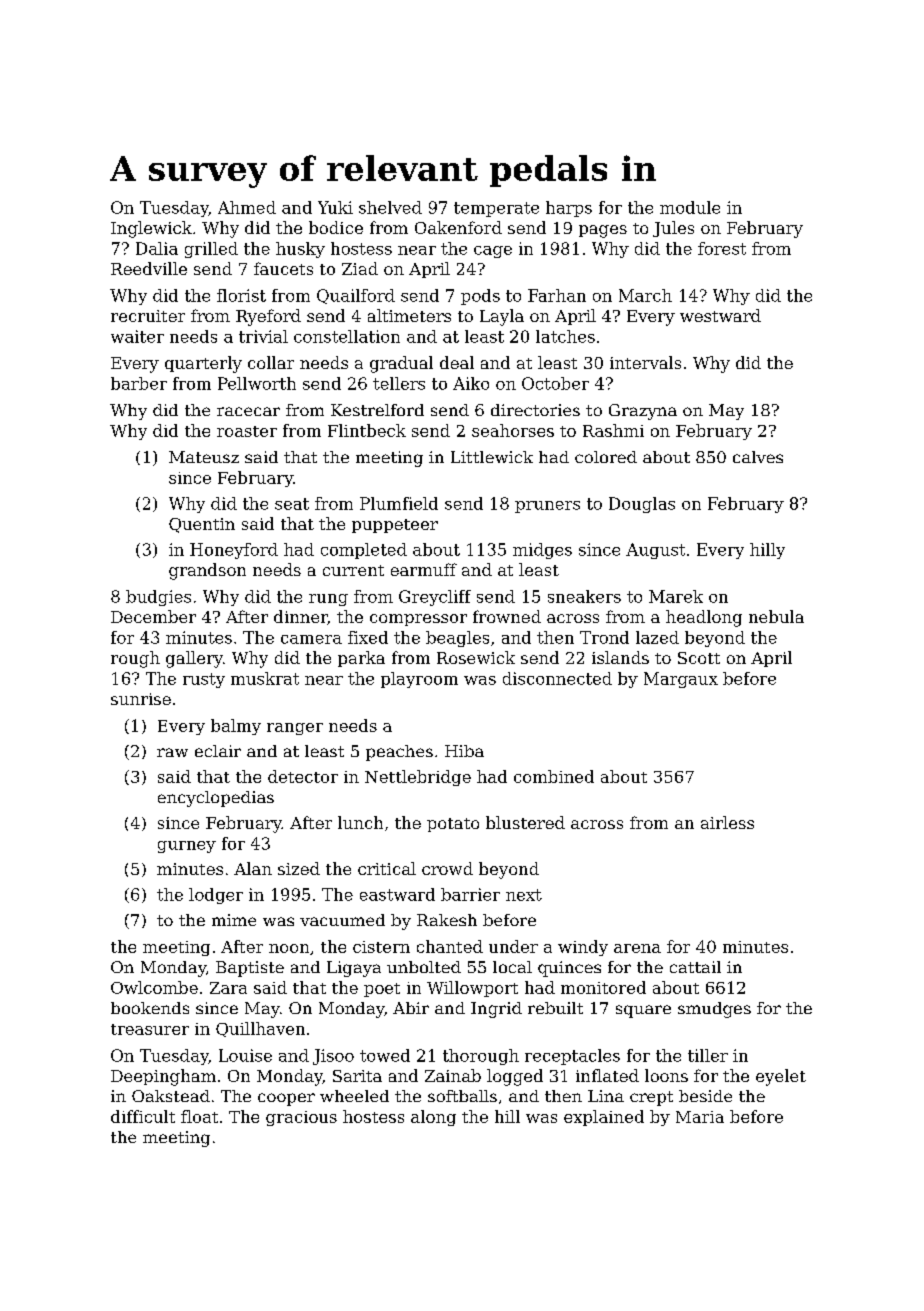  What do you see at coordinates (253, 868) in the screenshot?
I see `Alan` at bounding box center [253, 868].
